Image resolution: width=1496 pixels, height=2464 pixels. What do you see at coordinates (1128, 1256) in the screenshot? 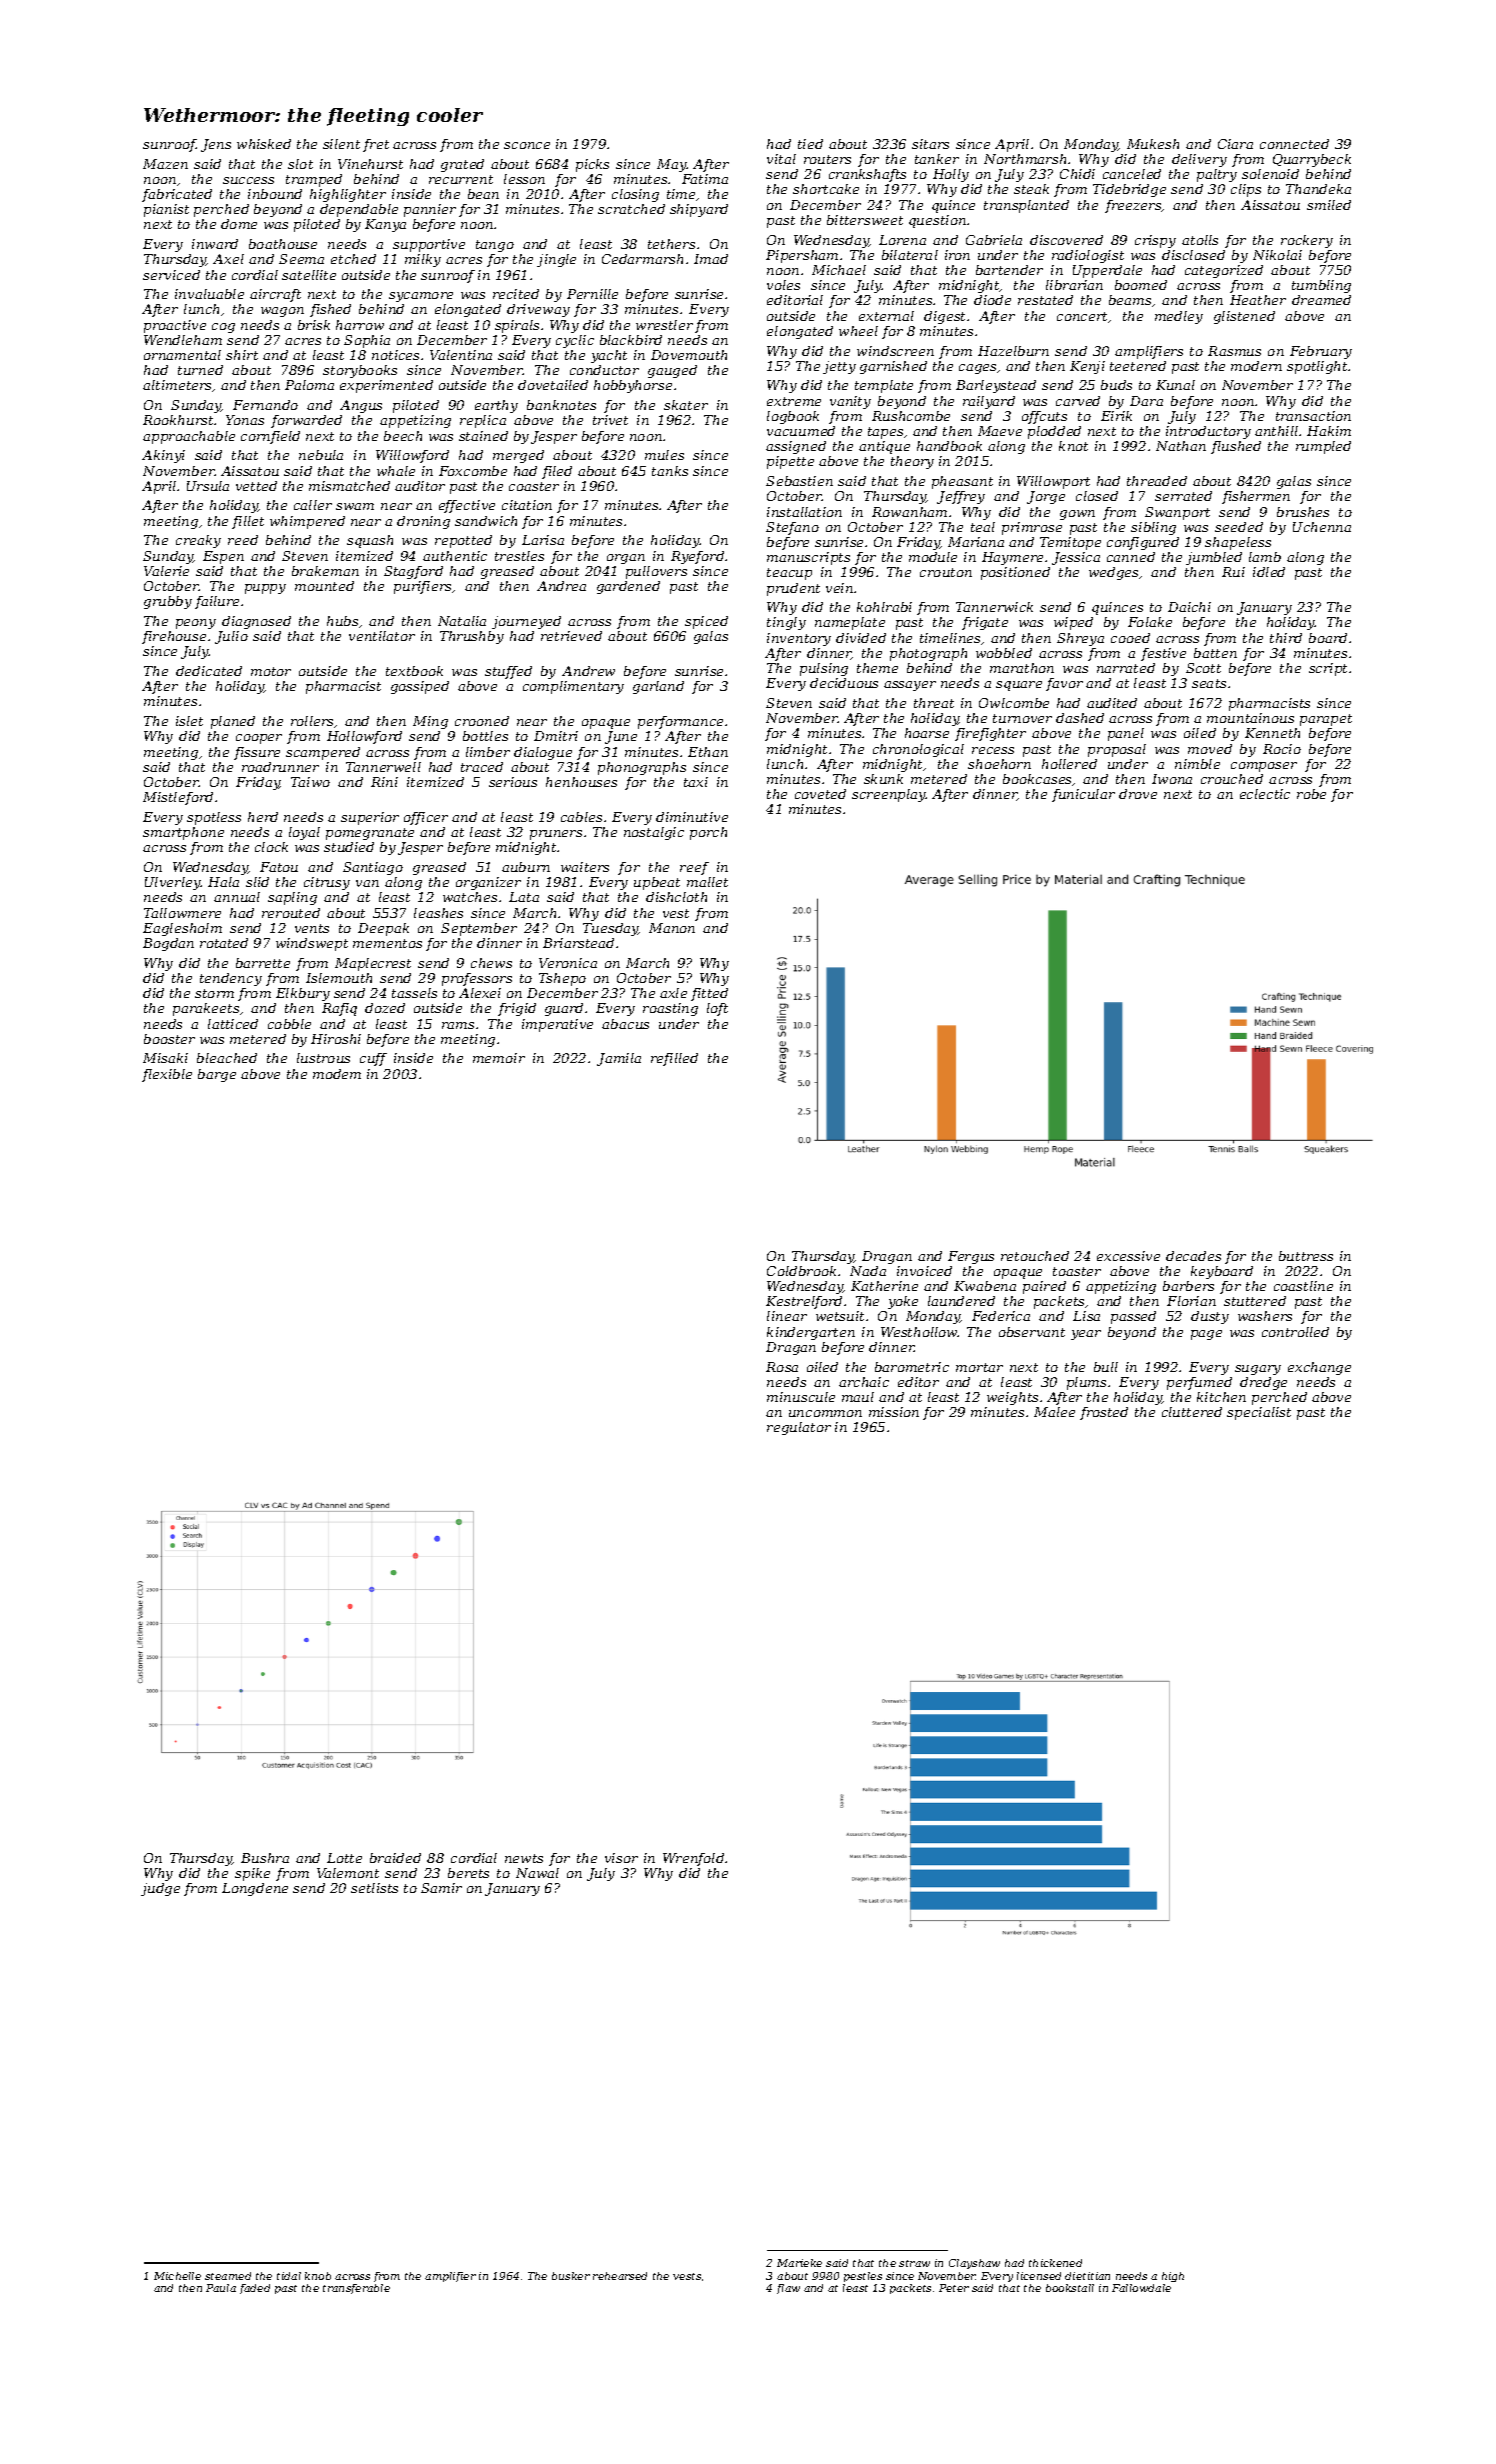
I see `excessive` at bounding box center [1128, 1256].
